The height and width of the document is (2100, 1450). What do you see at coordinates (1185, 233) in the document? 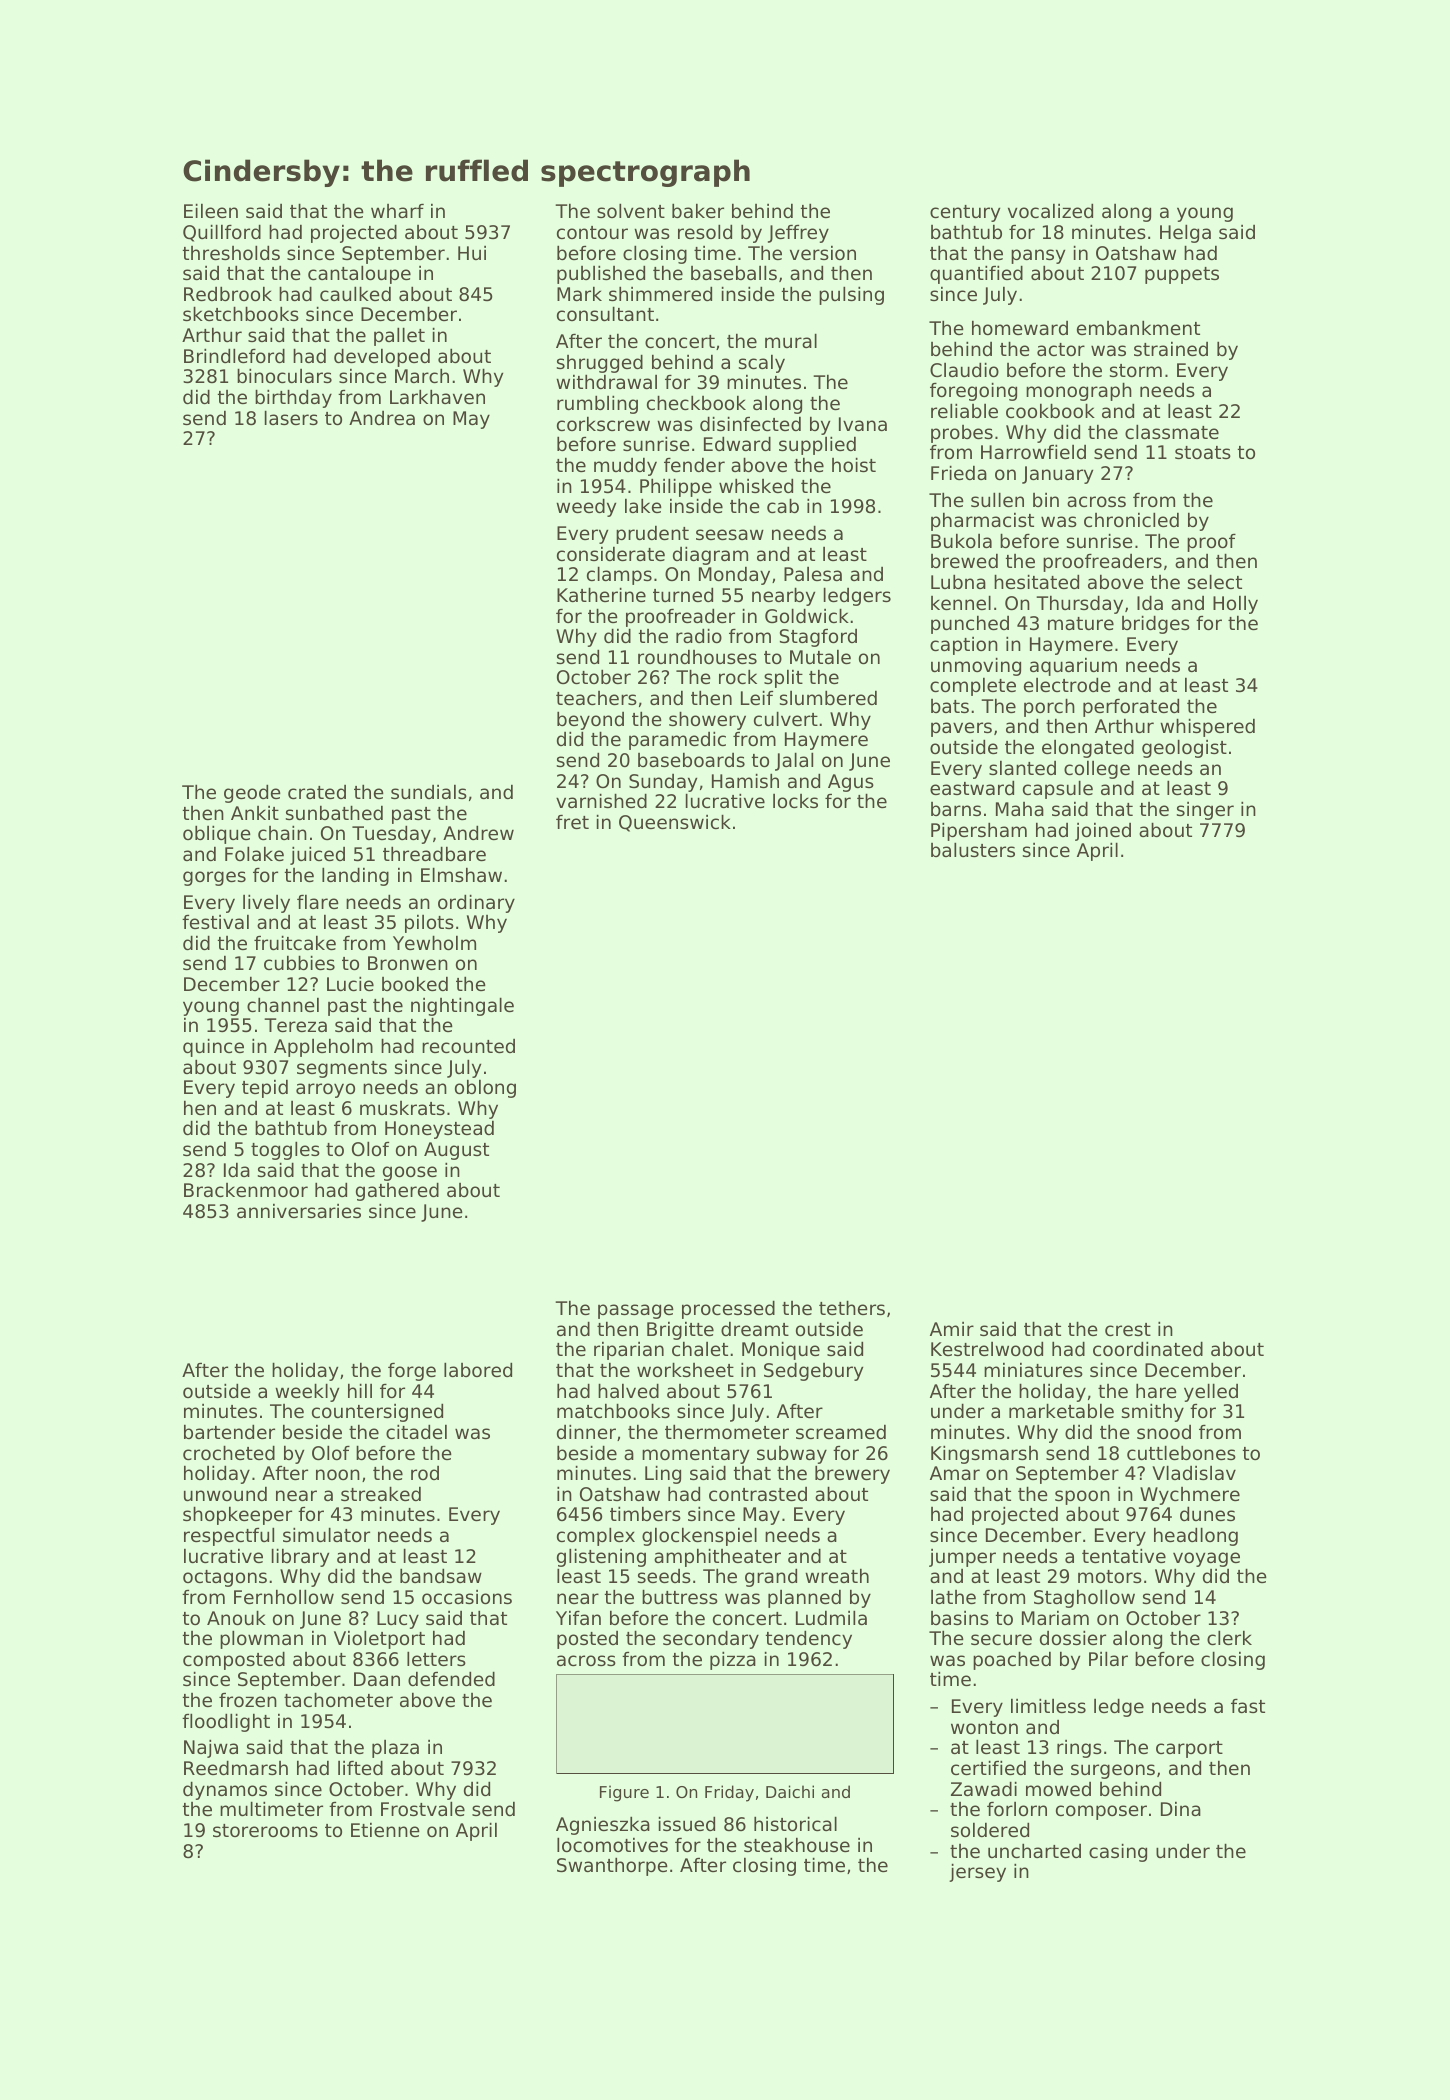
I see `Helga` at bounding box center [1185, 233].
